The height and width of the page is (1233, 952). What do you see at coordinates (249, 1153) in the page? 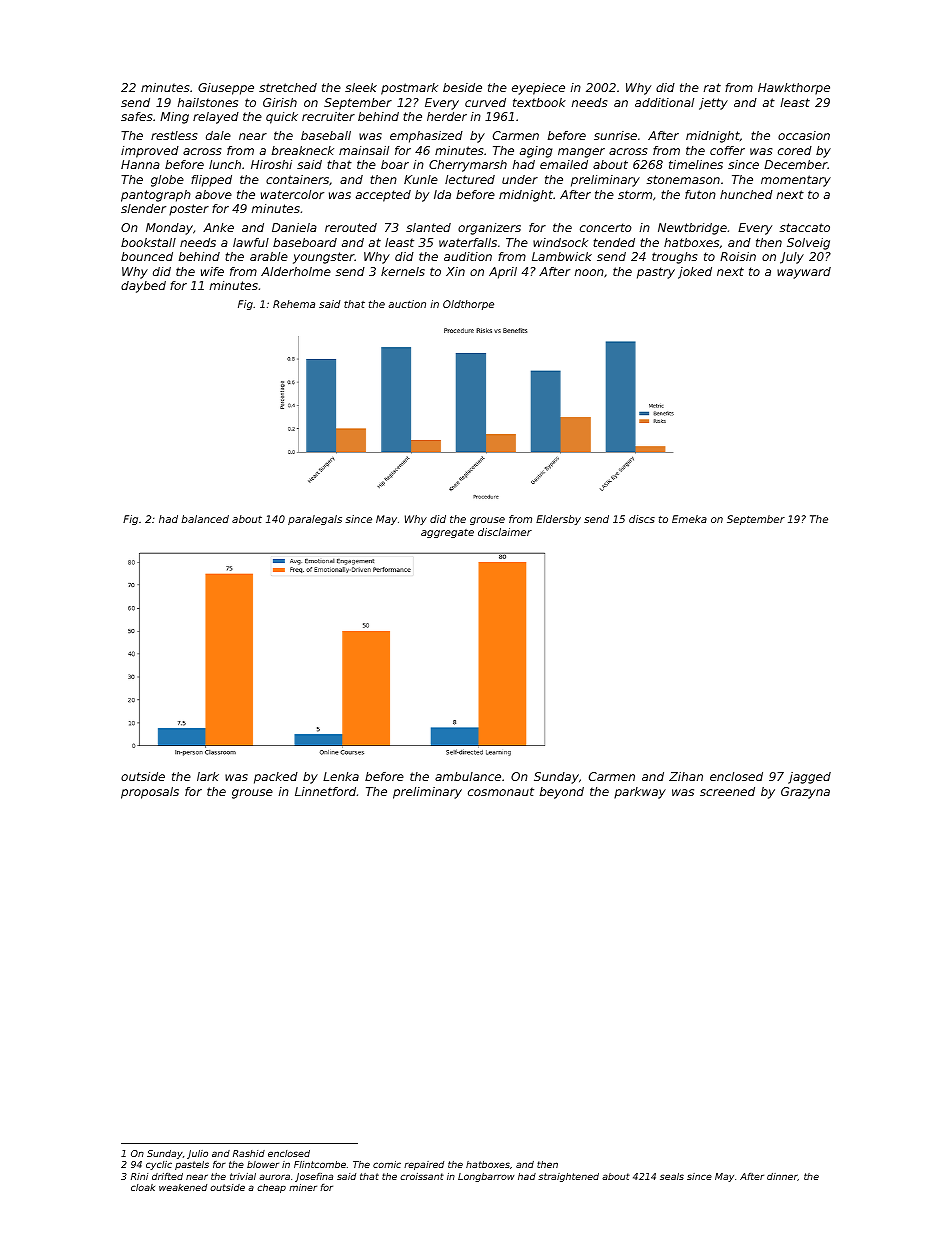
I see `Rashid` at bounding box center [249, 1153].
